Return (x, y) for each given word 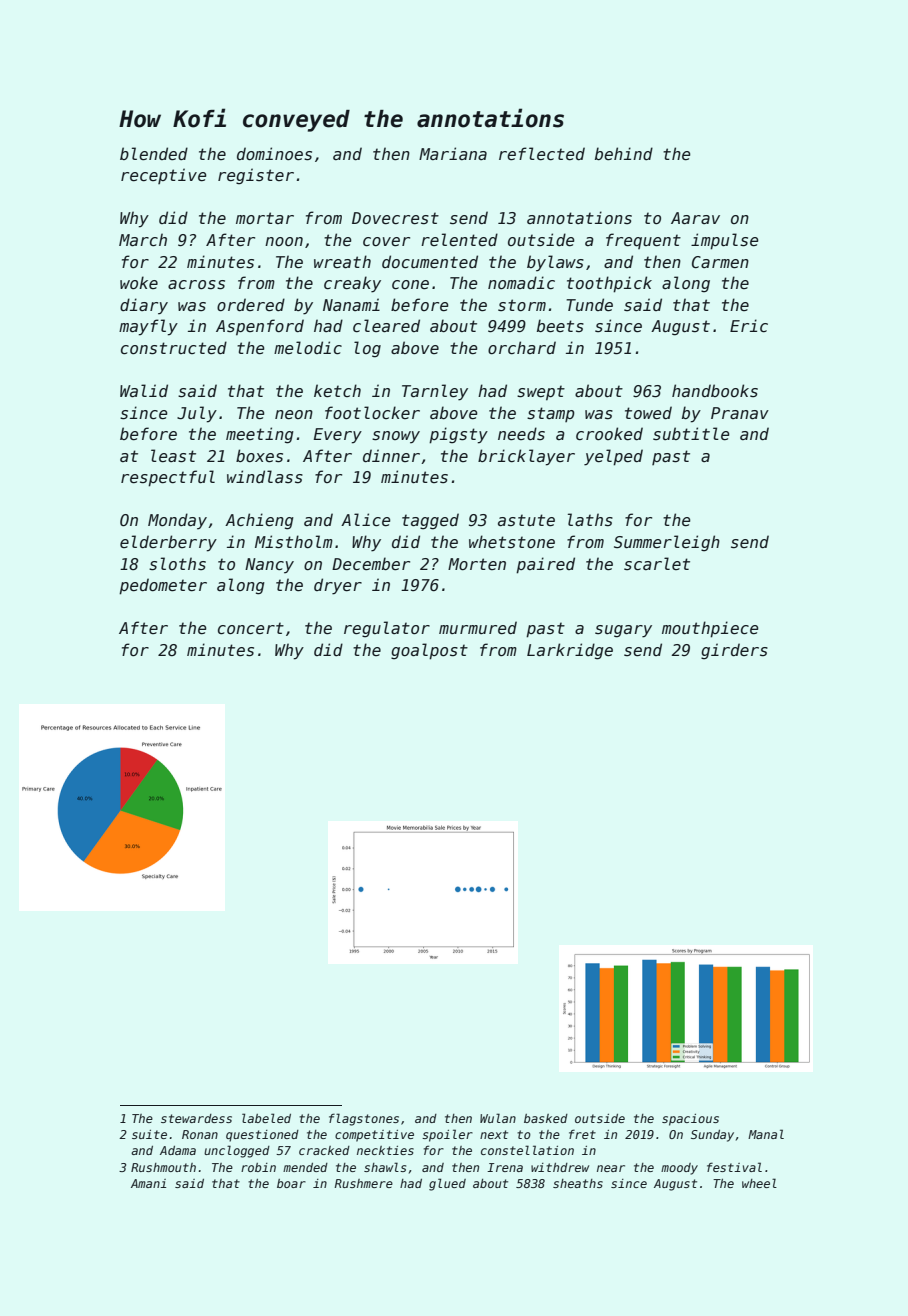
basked (546, 1118)
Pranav (740, 413)
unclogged (237, 1151)
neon (294, 415)
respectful (168, 478)
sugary (623, 631)
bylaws (555, 263)
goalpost (429, 651)
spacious (690, 1120)
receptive (164, 176)
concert (251, 628)
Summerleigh (667, 543)
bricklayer (526, 457)
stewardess (196, 1118)
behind (624, 153)
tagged (430, 521)
